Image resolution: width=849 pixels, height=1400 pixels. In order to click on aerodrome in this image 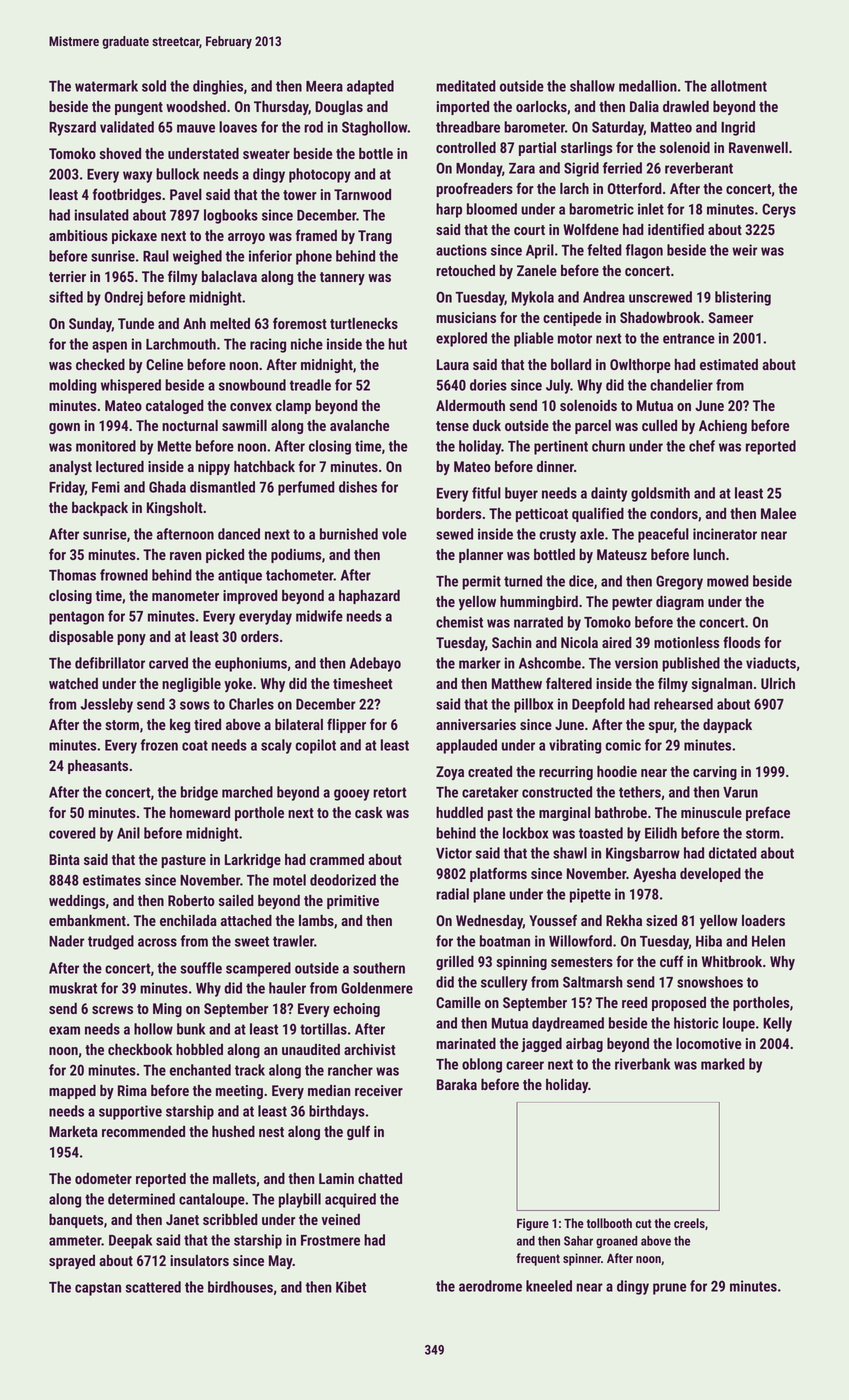, I will do `click(490, 1286)`.
